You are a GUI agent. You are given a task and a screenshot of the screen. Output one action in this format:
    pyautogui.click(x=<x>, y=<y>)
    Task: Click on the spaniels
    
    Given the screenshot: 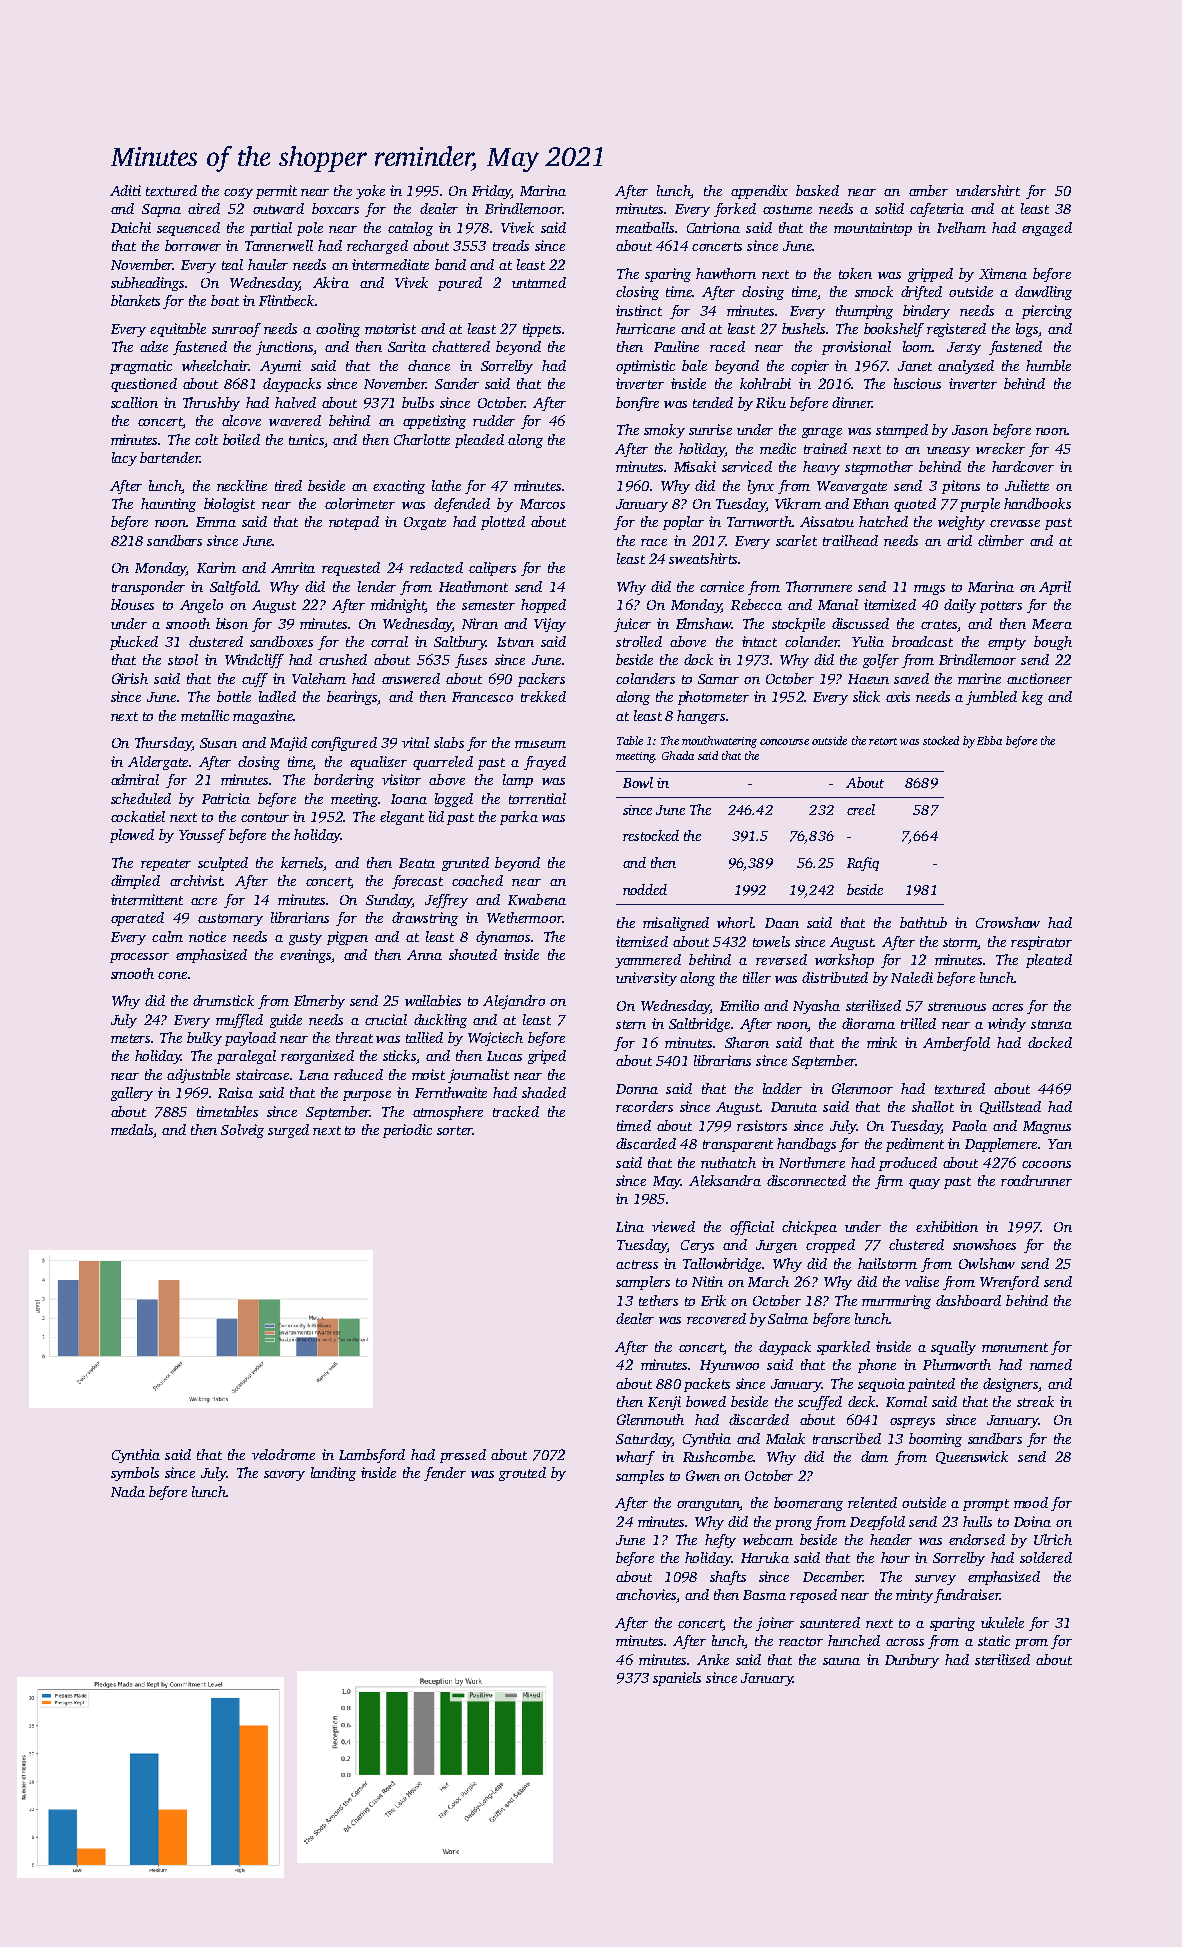 What is the action you would take?
    pyautogui.click(x=677, y=1679)
